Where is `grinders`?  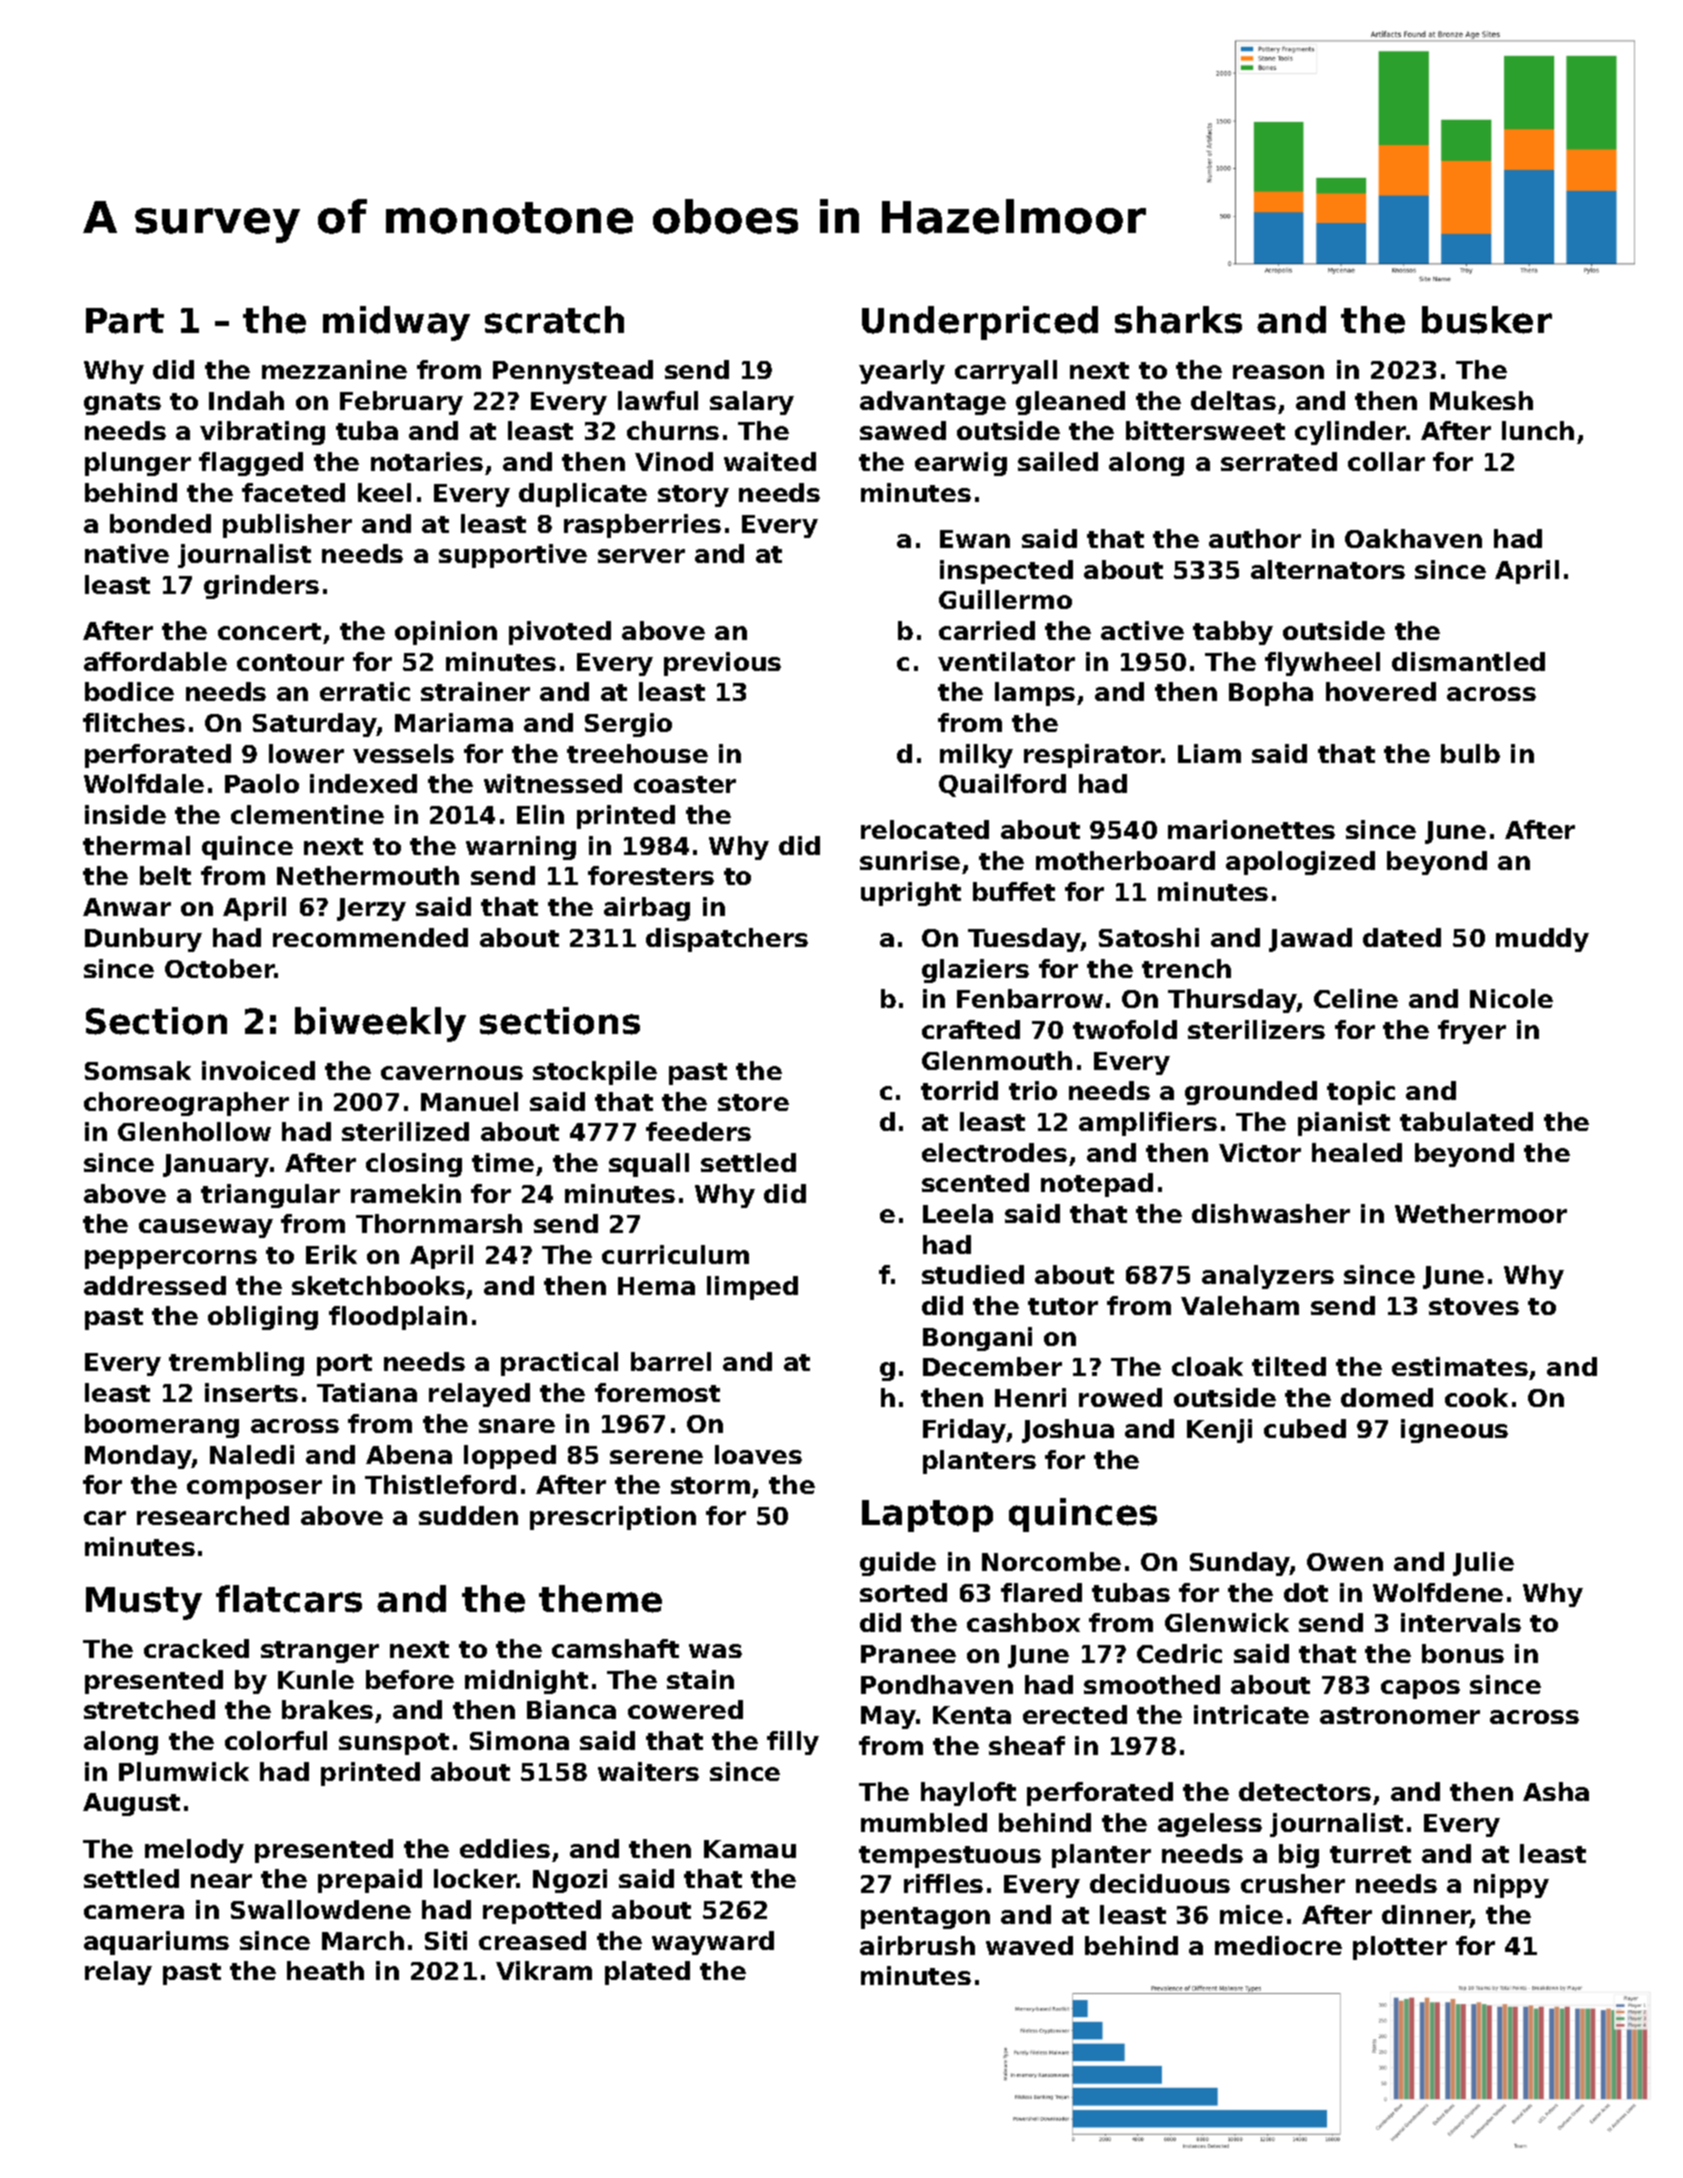
grinders is located at coordinates (261, 587).
